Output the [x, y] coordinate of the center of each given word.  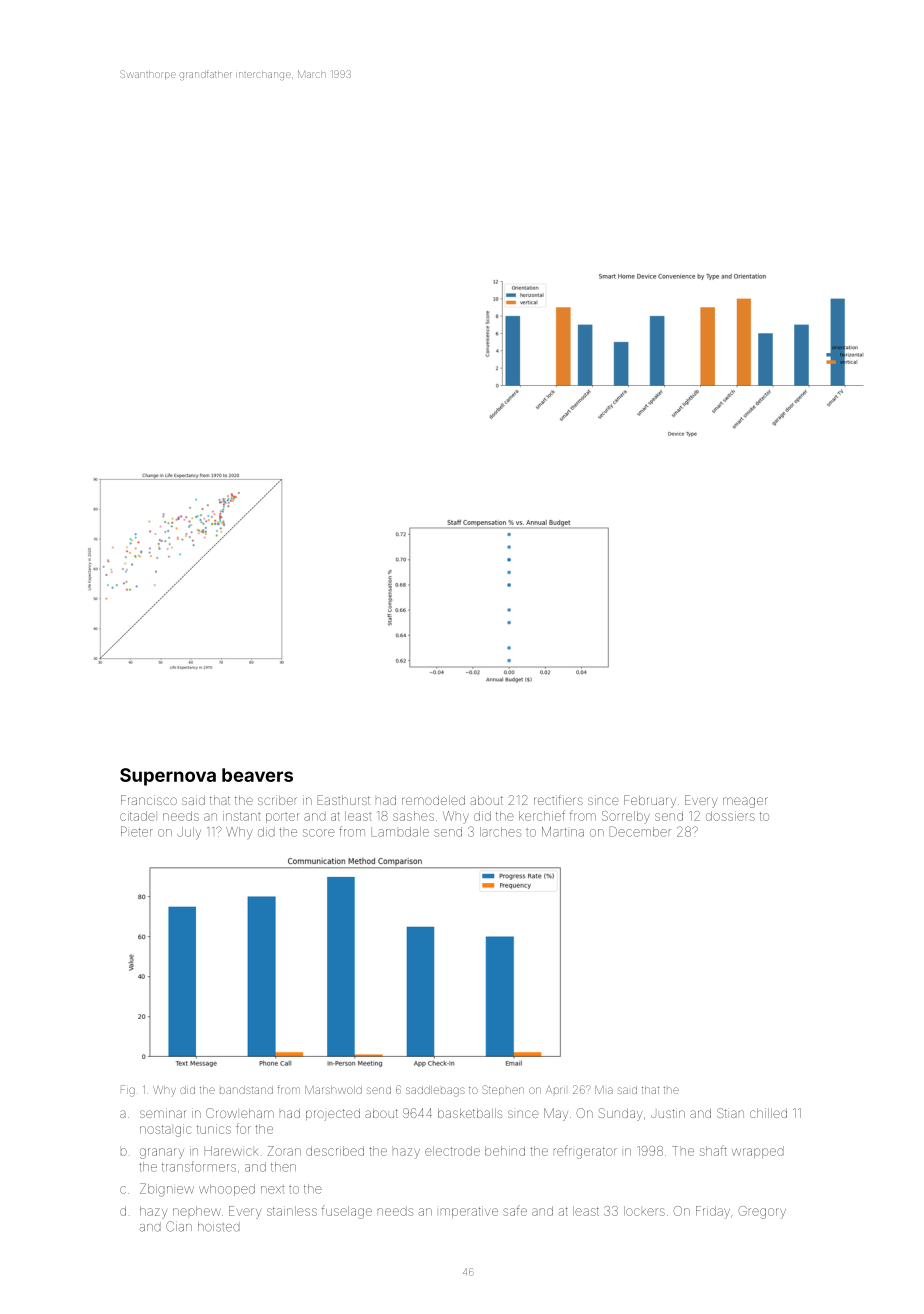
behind [505, 1151]
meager [745, 802]
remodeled [433, 800]
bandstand [246, 1090]
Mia [604, 1090]
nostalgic [165, 1130]
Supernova [168, 777]
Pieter [137, 831]
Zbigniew [167, 1190]
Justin [668, 1113]
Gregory [762, 1212]
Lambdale [400, 832]
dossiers [730, 816]
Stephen [503, 1090]
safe [515, 1210]
